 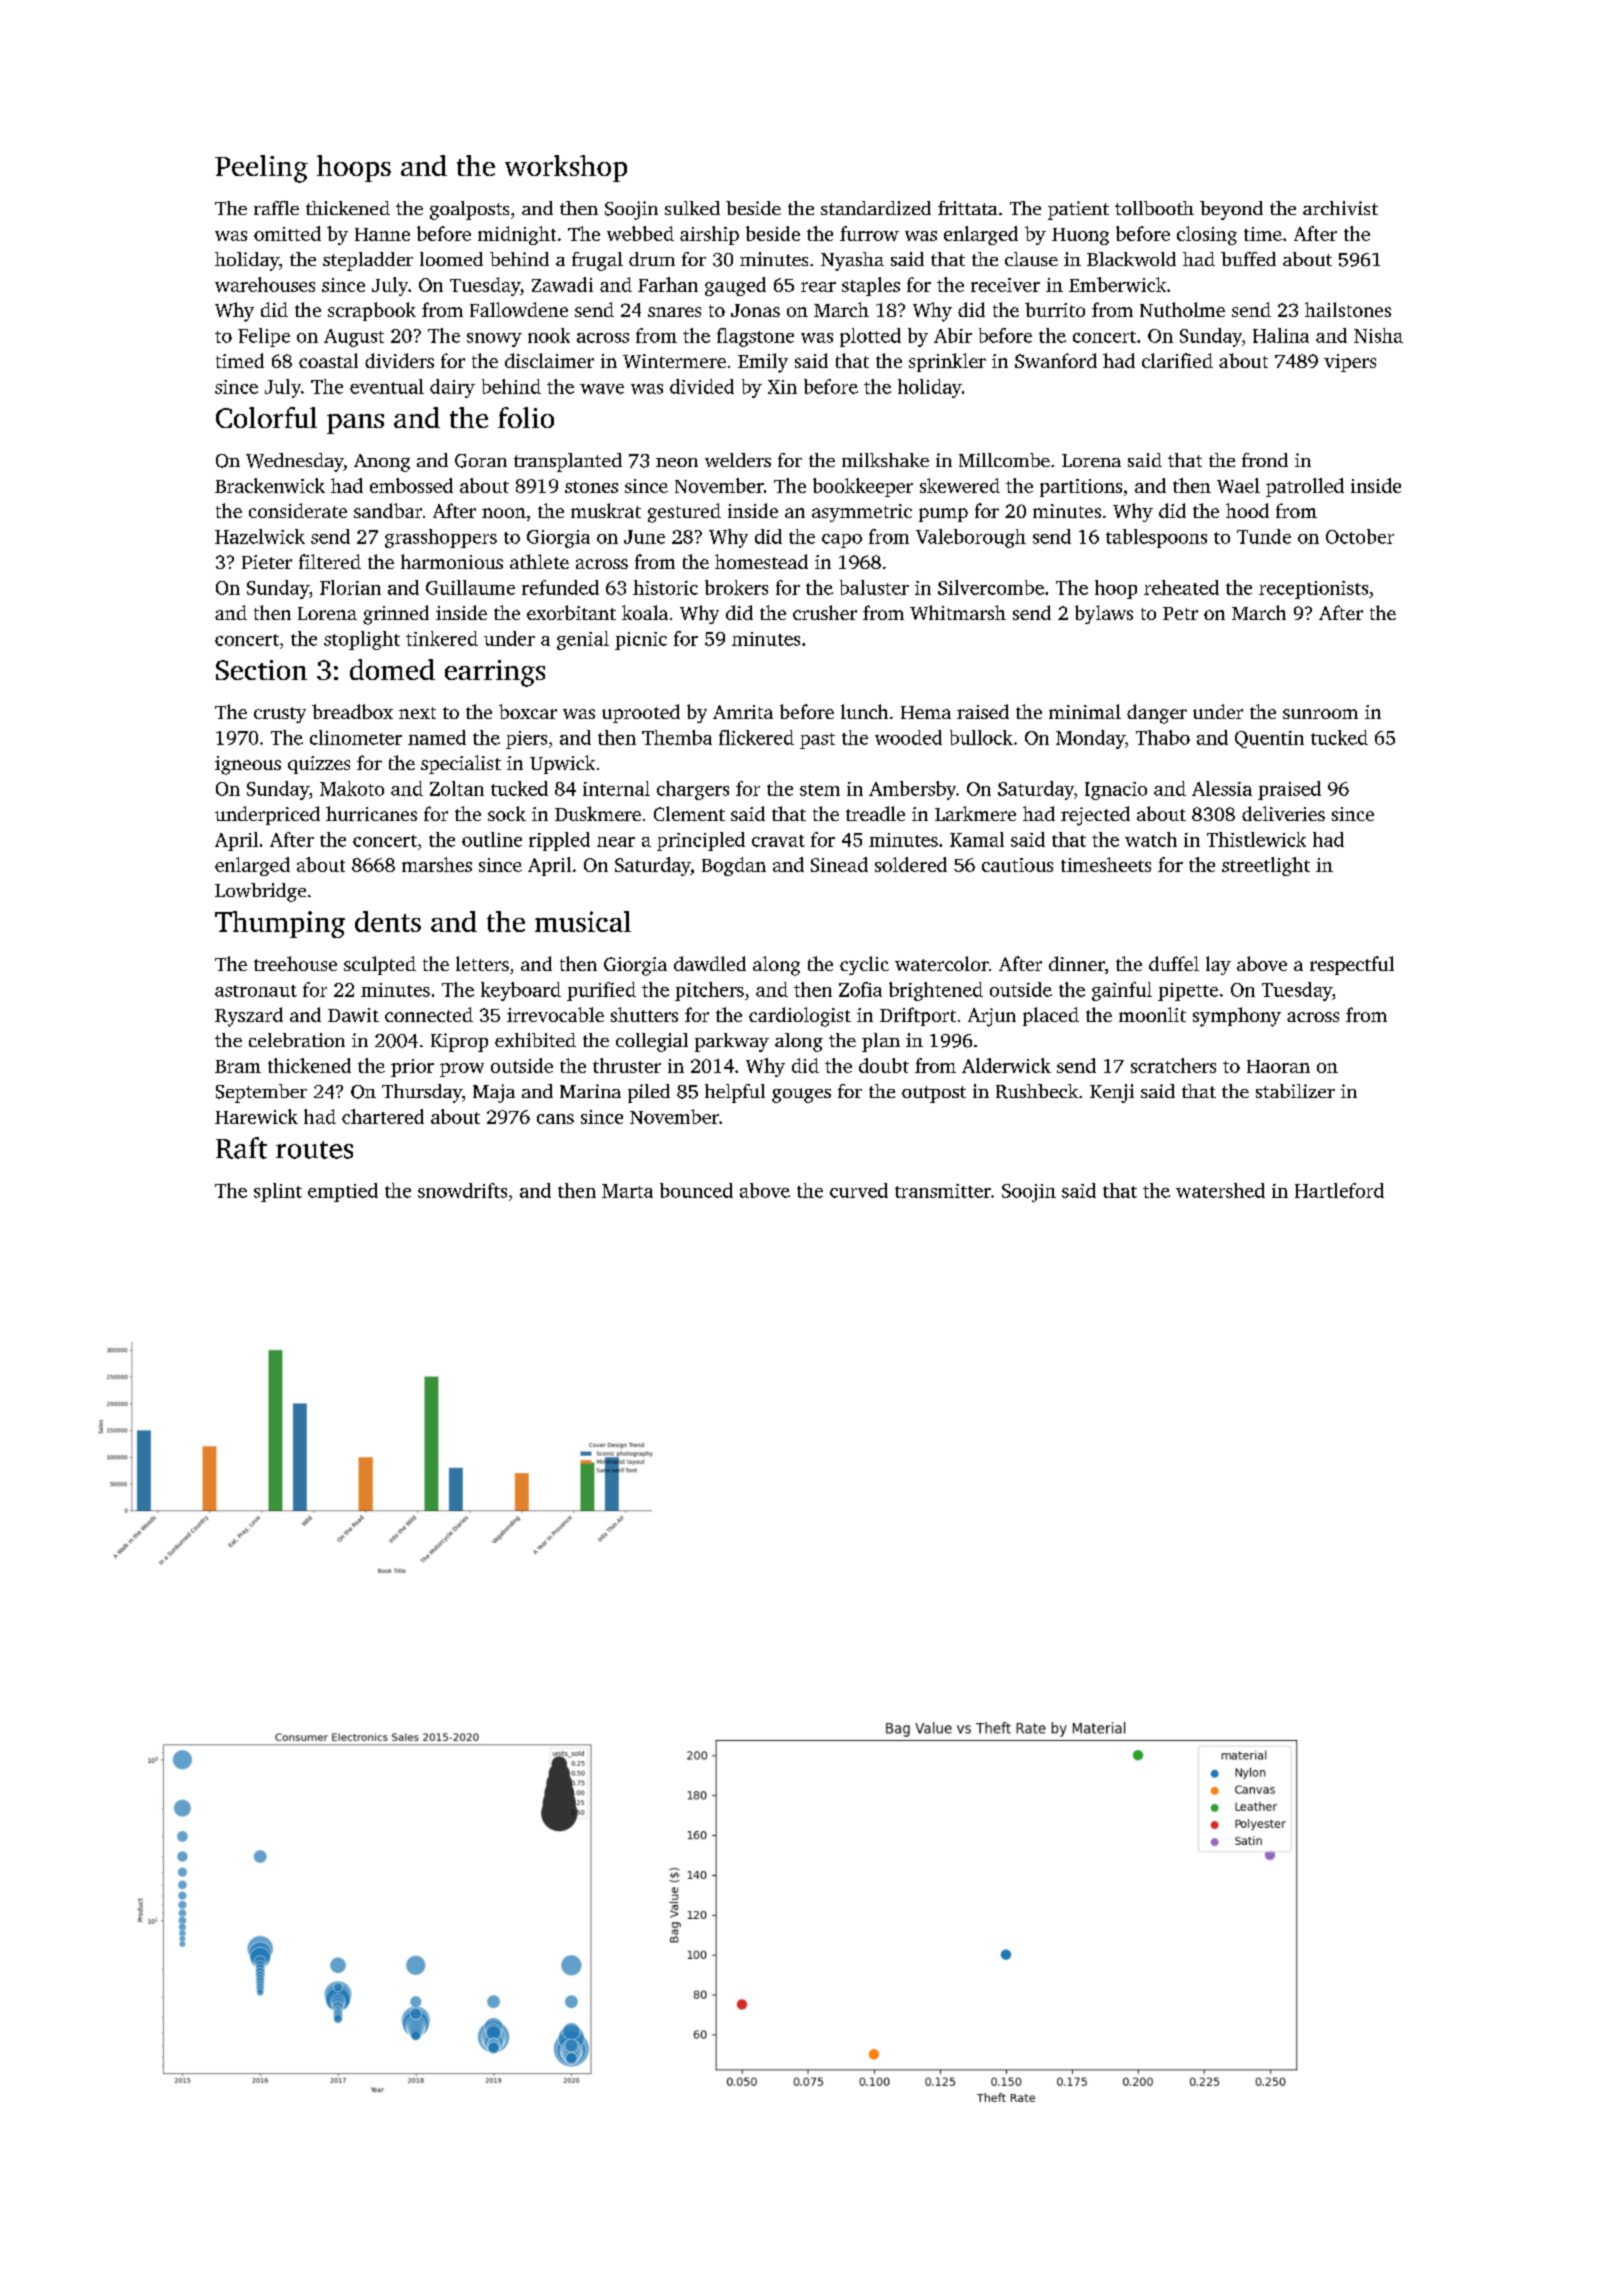 I want to click on Hazelwick, so click(x=260, y=536).
